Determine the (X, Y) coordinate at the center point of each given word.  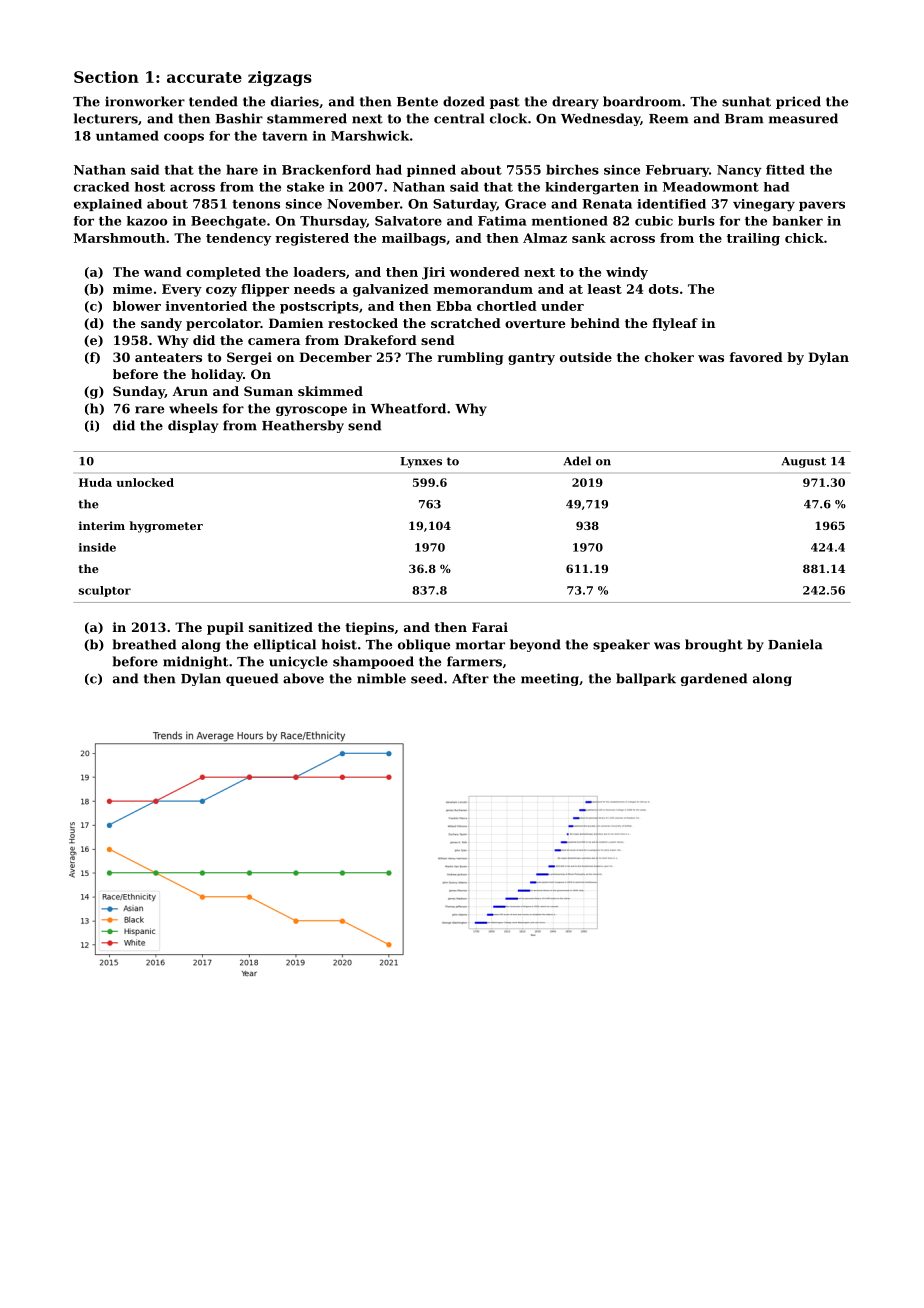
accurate (204, 77)
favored (756, 357)
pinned (431, 171)
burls (696, 221)
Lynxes (421, 462)
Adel (577, 461)
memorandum (483, 289)
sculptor (105, 591)
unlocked (145, 482)
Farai (490, 627)
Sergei (249, 358)
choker (669, 357)
